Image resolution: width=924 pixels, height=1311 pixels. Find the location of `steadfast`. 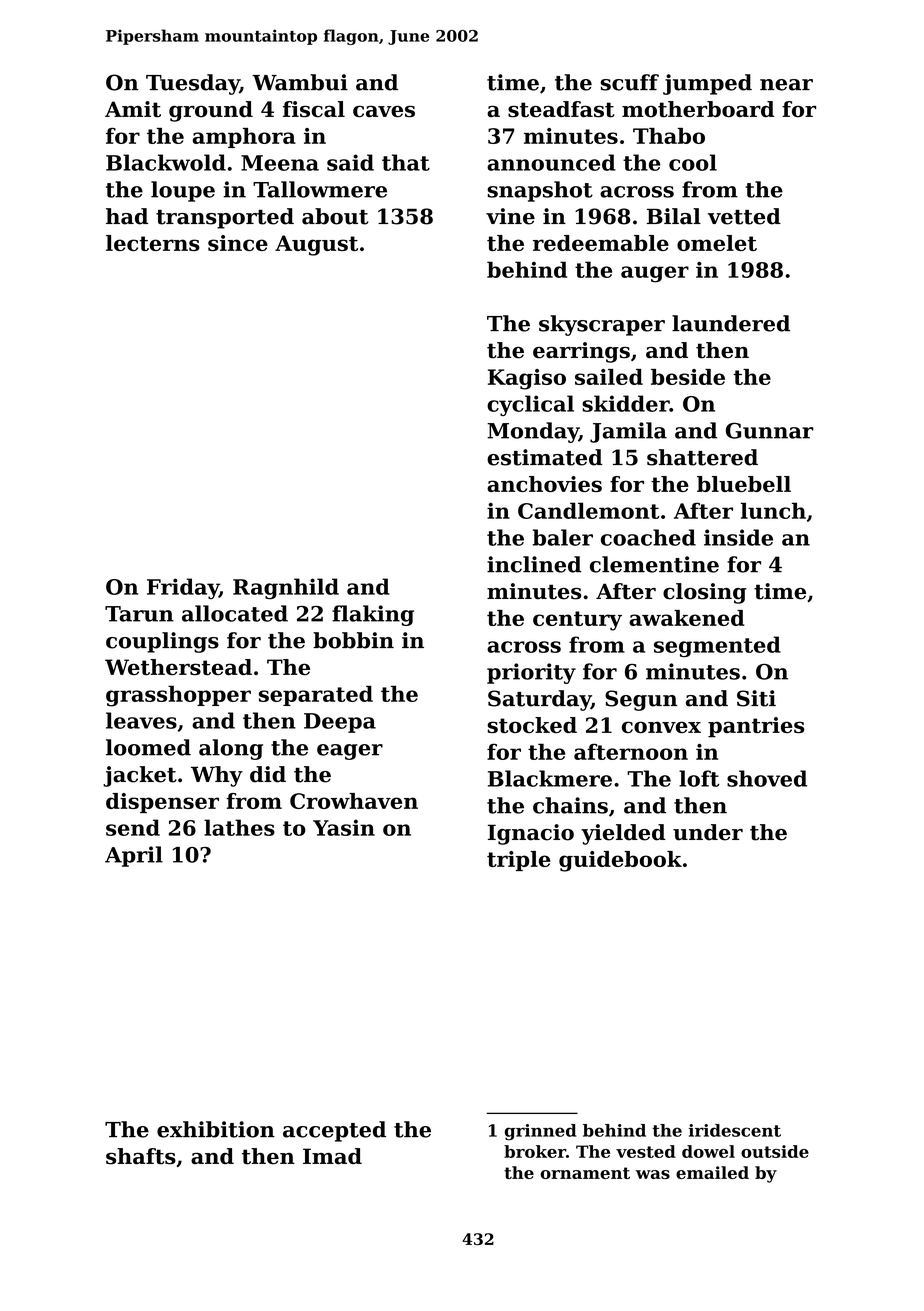

steadfast is located at coordinates (561, 109).
